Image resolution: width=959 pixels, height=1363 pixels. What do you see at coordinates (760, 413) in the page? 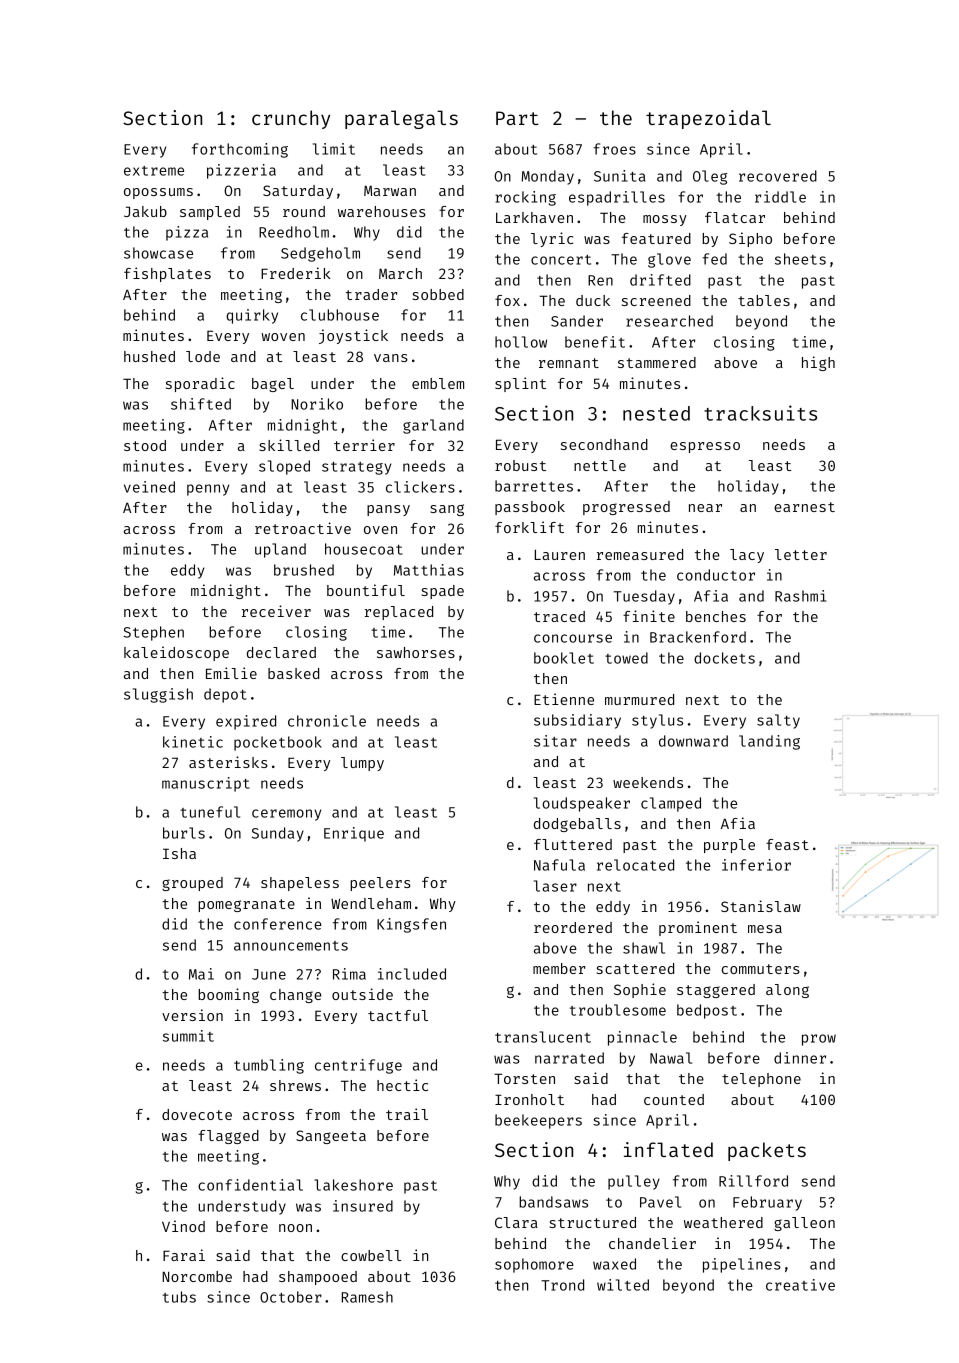
I see `tracksuits` at bounding box center [760, 413].
